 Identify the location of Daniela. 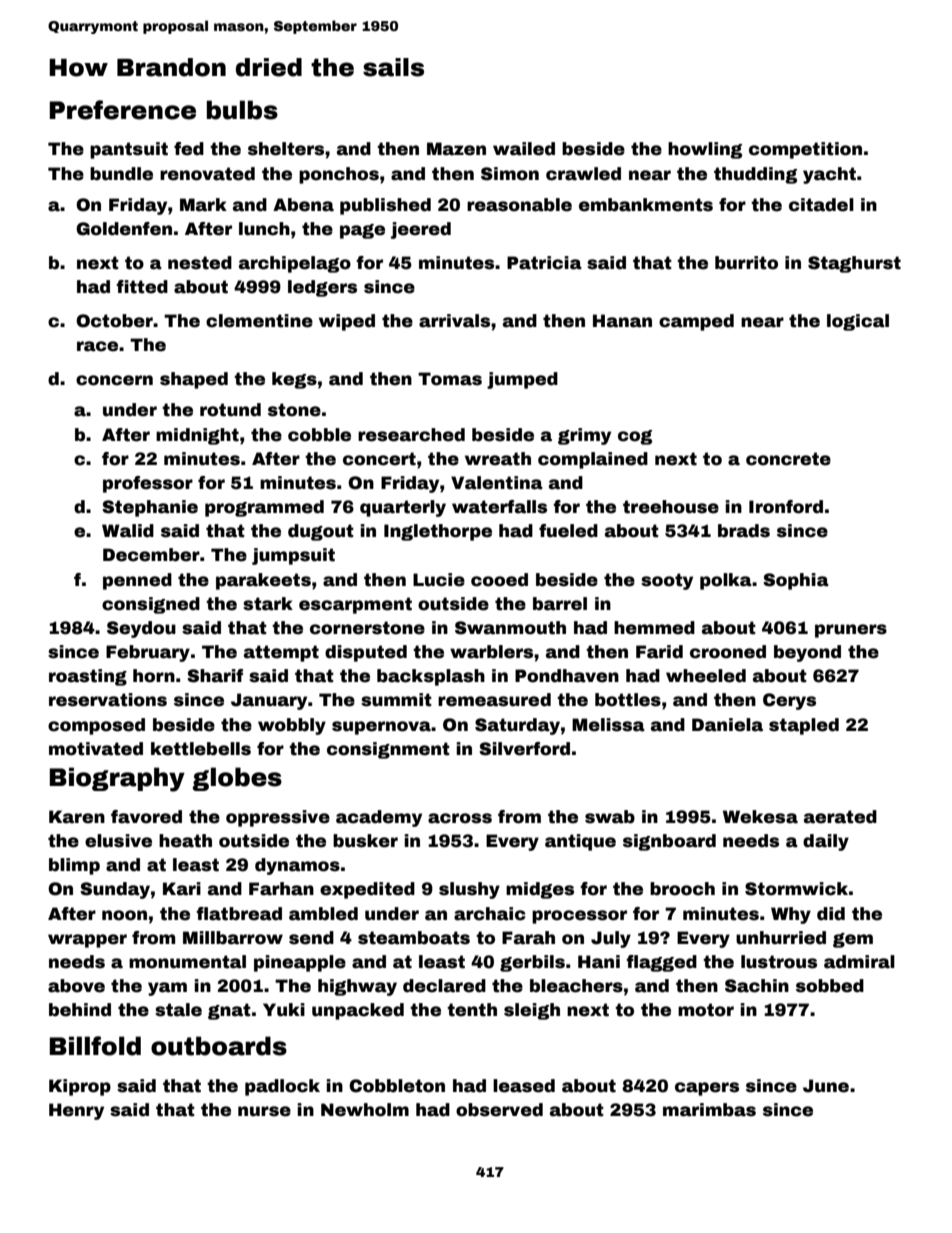
(727, 725).
